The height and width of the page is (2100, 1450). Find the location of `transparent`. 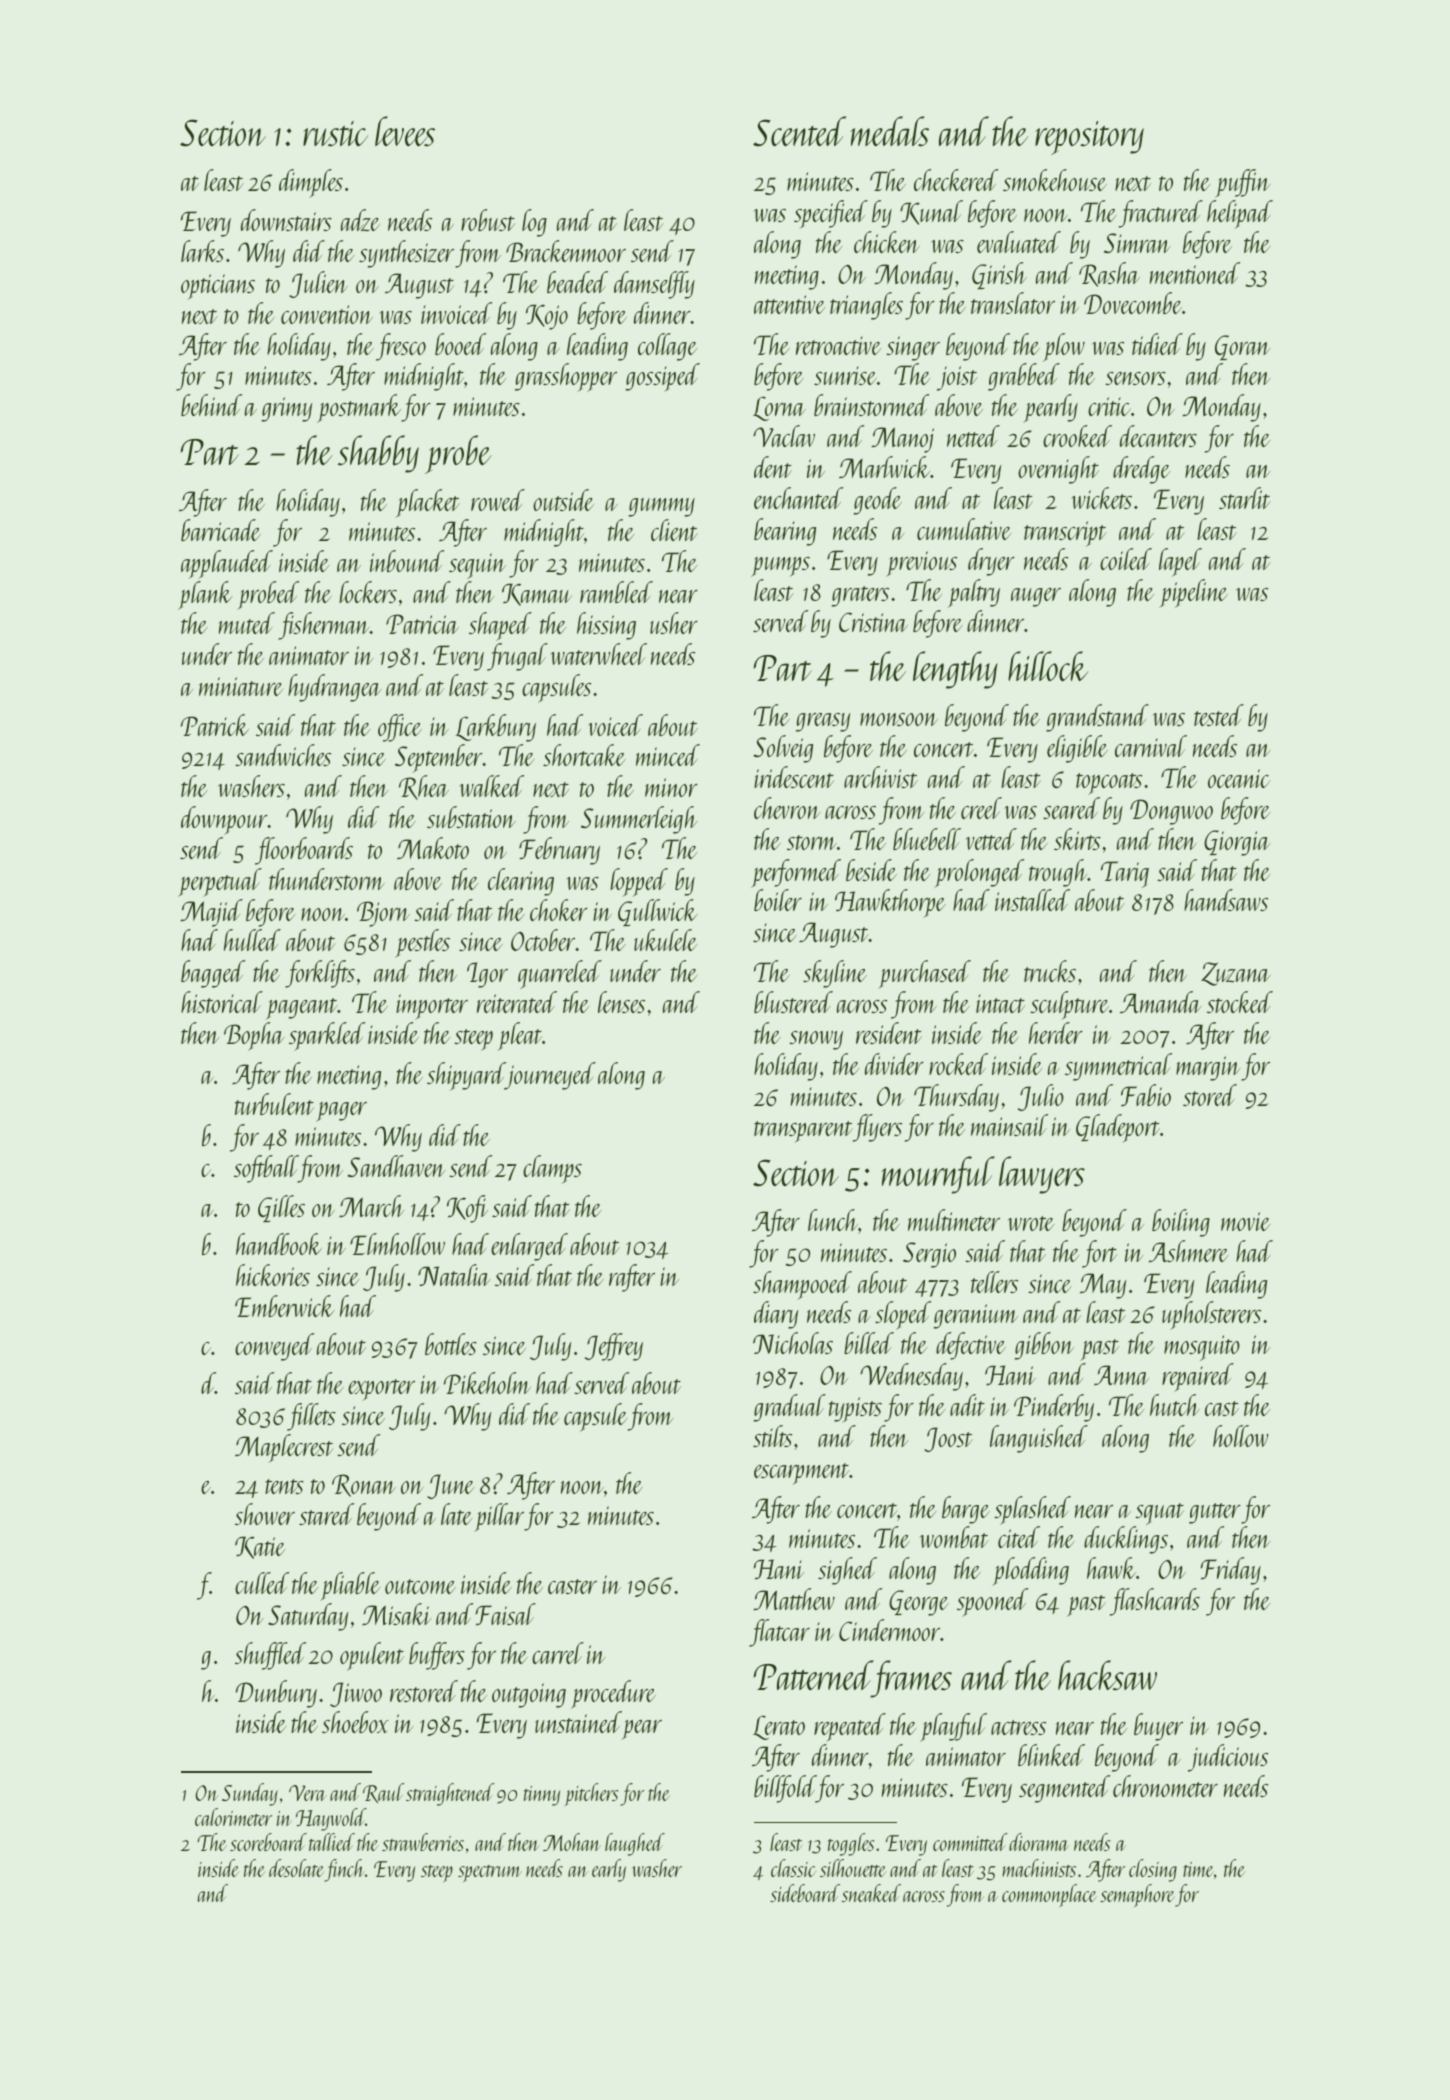

transparent is located at coordinates (803, 1131).
